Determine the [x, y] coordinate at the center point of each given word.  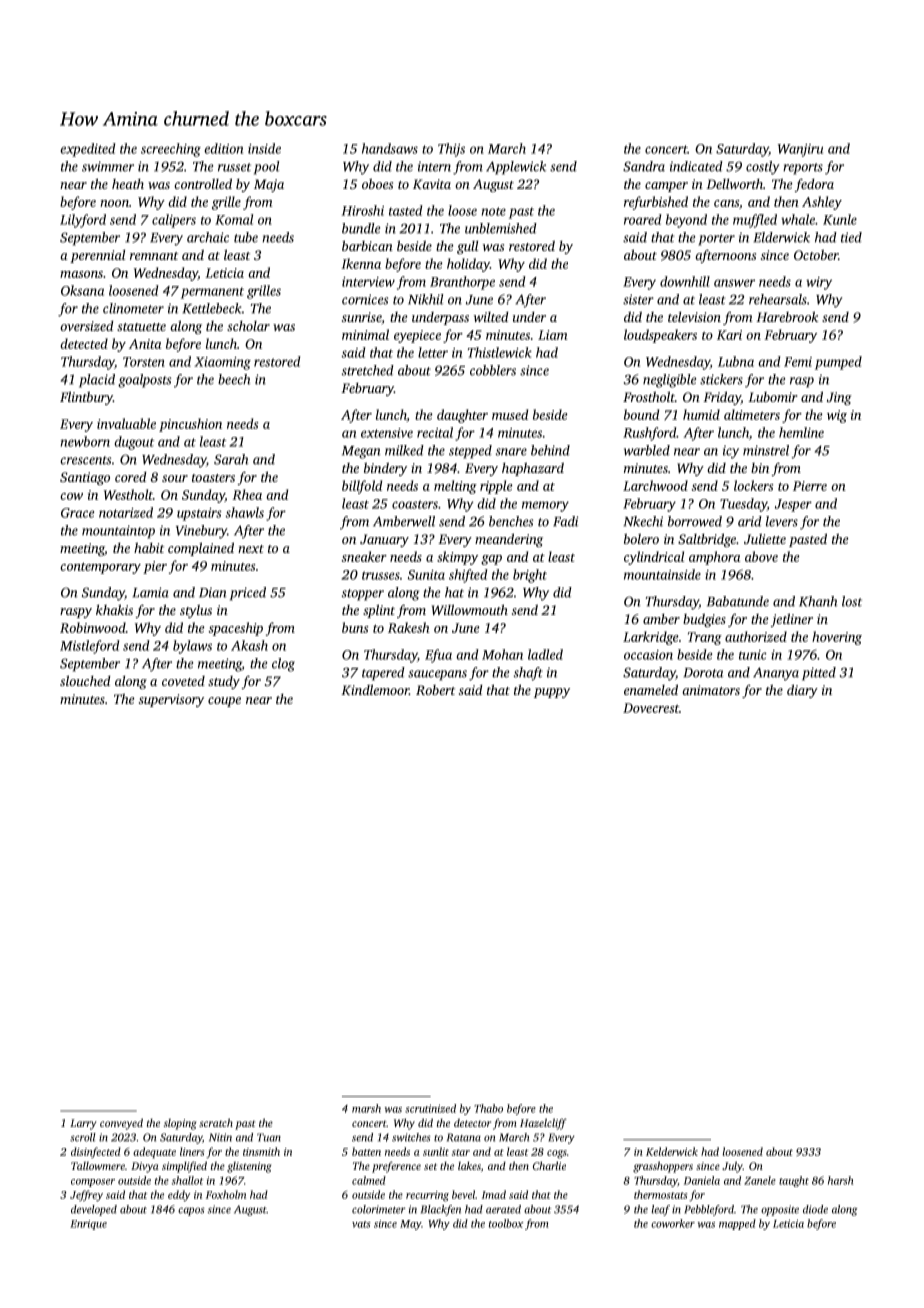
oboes [377, 184]
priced [248, 594]
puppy [552, 693]
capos [191, 1211]
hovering [837, 638]
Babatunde [738, 601]
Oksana [82, 290]
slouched [85, 680]
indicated [696, 166]
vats [361, 1224]
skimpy [457, 558]
